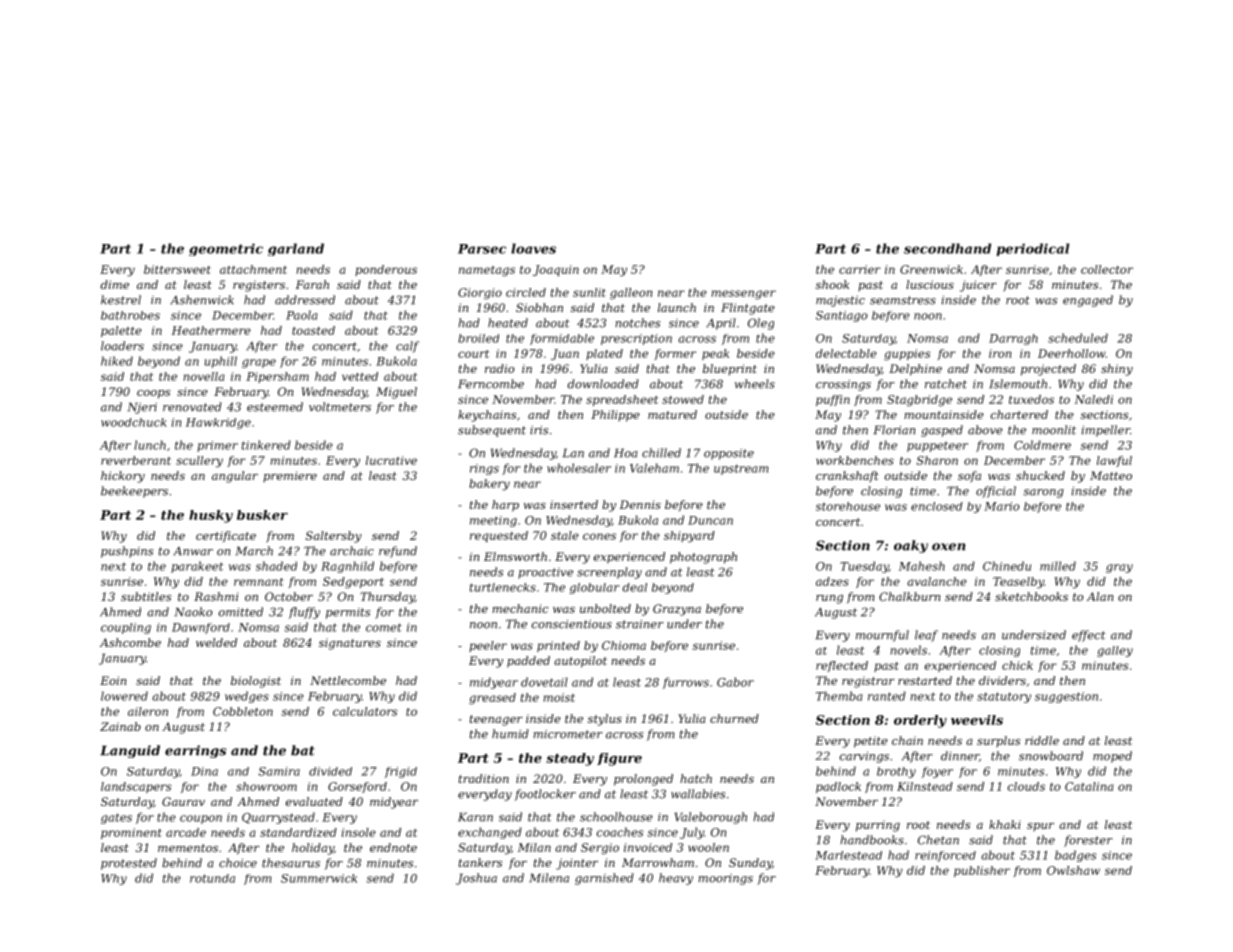  What do you see at coordinates (211, 516) in the screenshot?
I see `husky` at bounding box center [211, 516].
